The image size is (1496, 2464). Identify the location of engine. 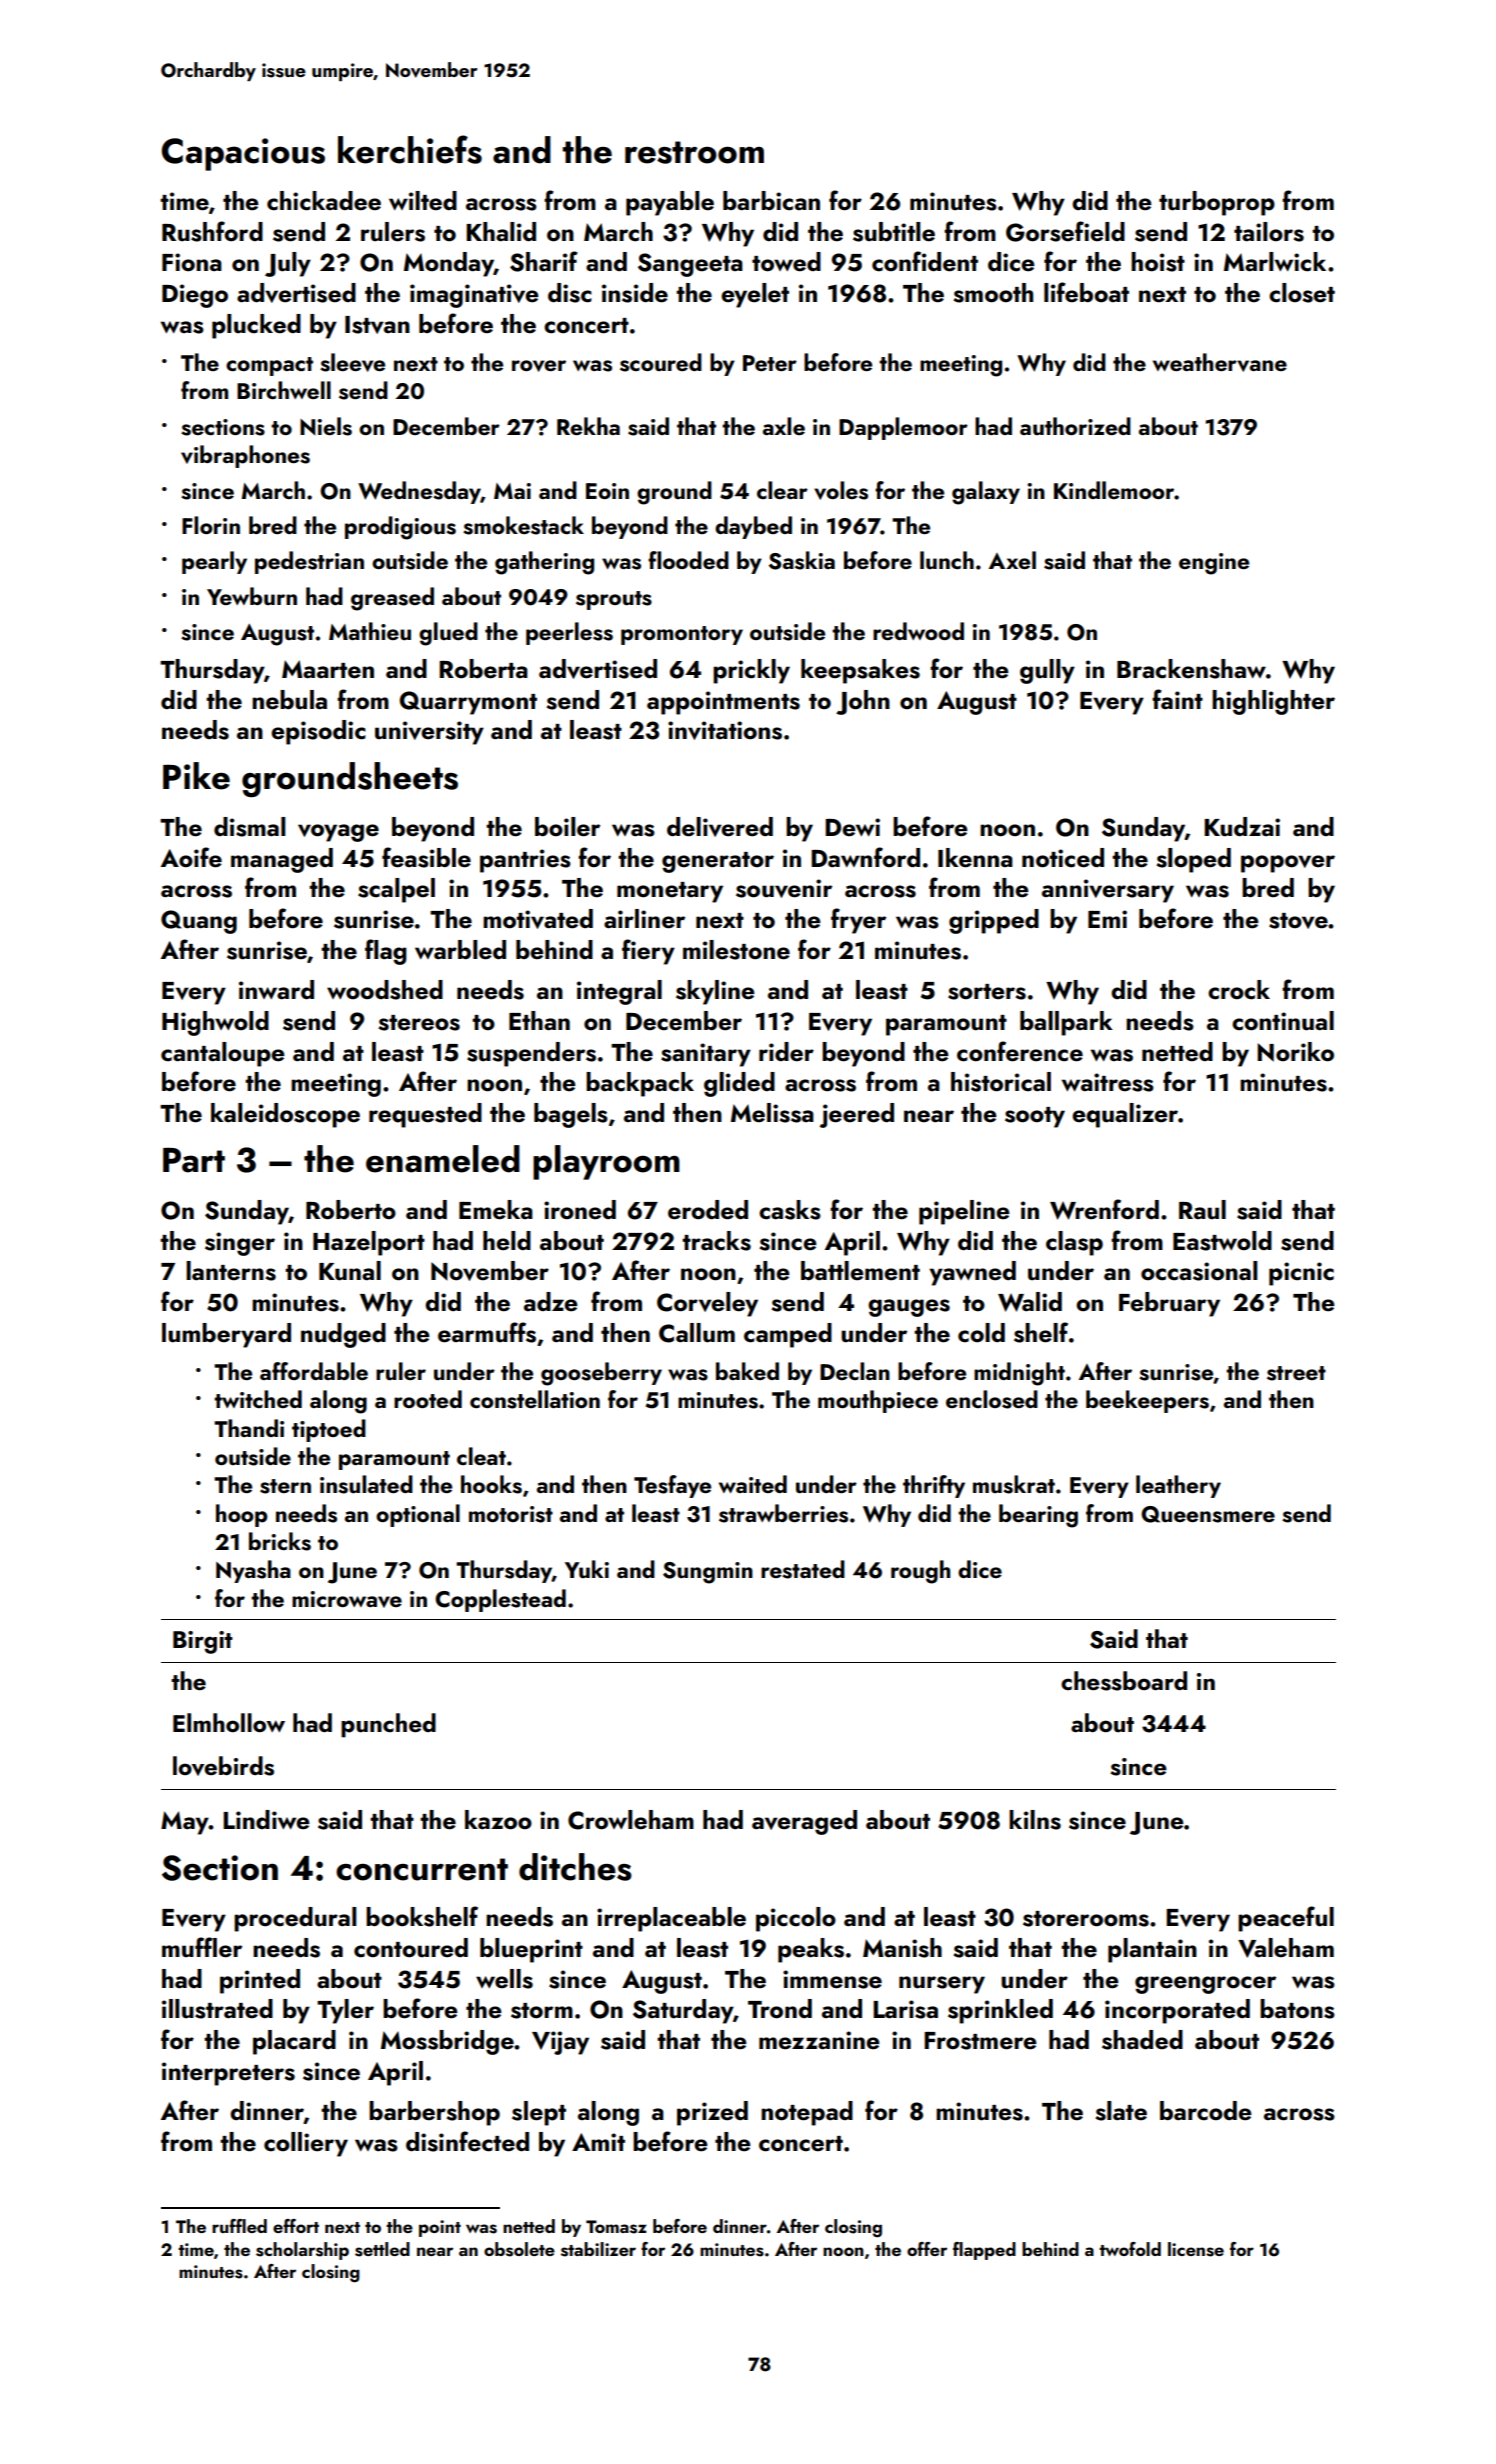
(1214, 564).
